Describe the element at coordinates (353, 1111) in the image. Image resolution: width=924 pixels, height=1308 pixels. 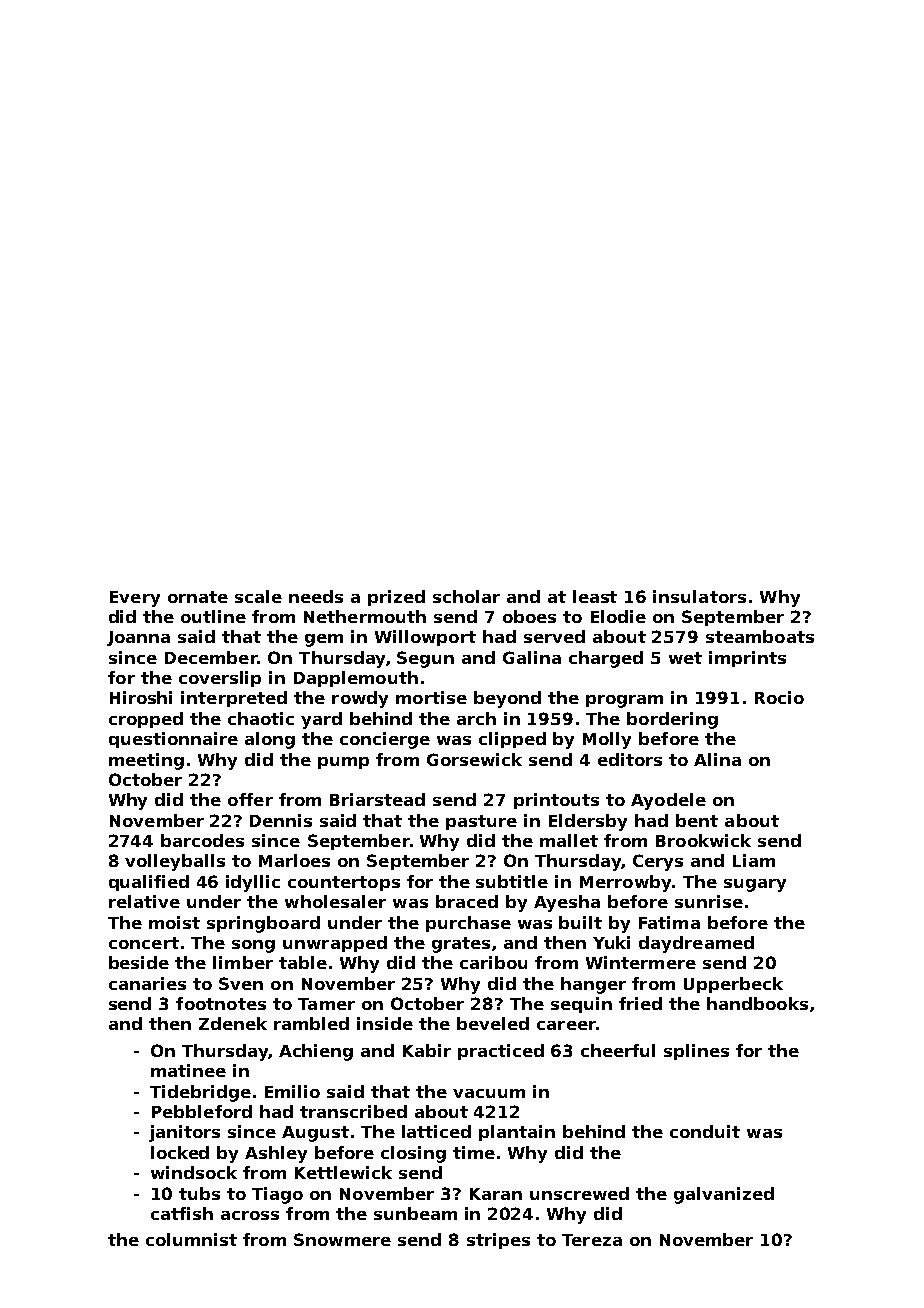
I see `transcribed` at that location.
